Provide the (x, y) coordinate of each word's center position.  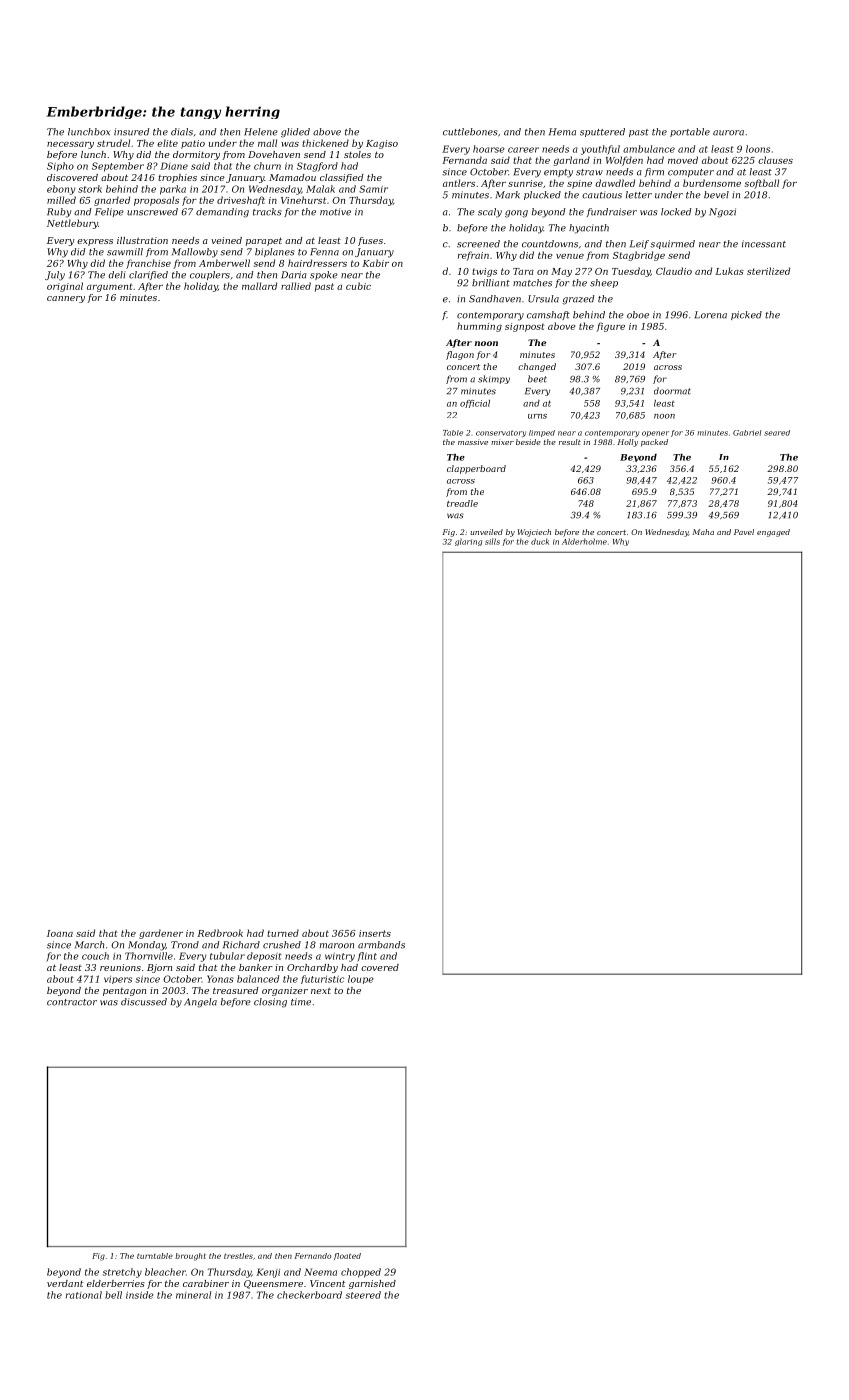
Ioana (60, 933)
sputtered (602, 132)
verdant (65, 1283)
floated (347, 1256)
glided (295, 133)
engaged (773, 533)
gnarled (112, 201)
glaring (468, 542)
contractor (72, 1002)
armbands (381, 945)
